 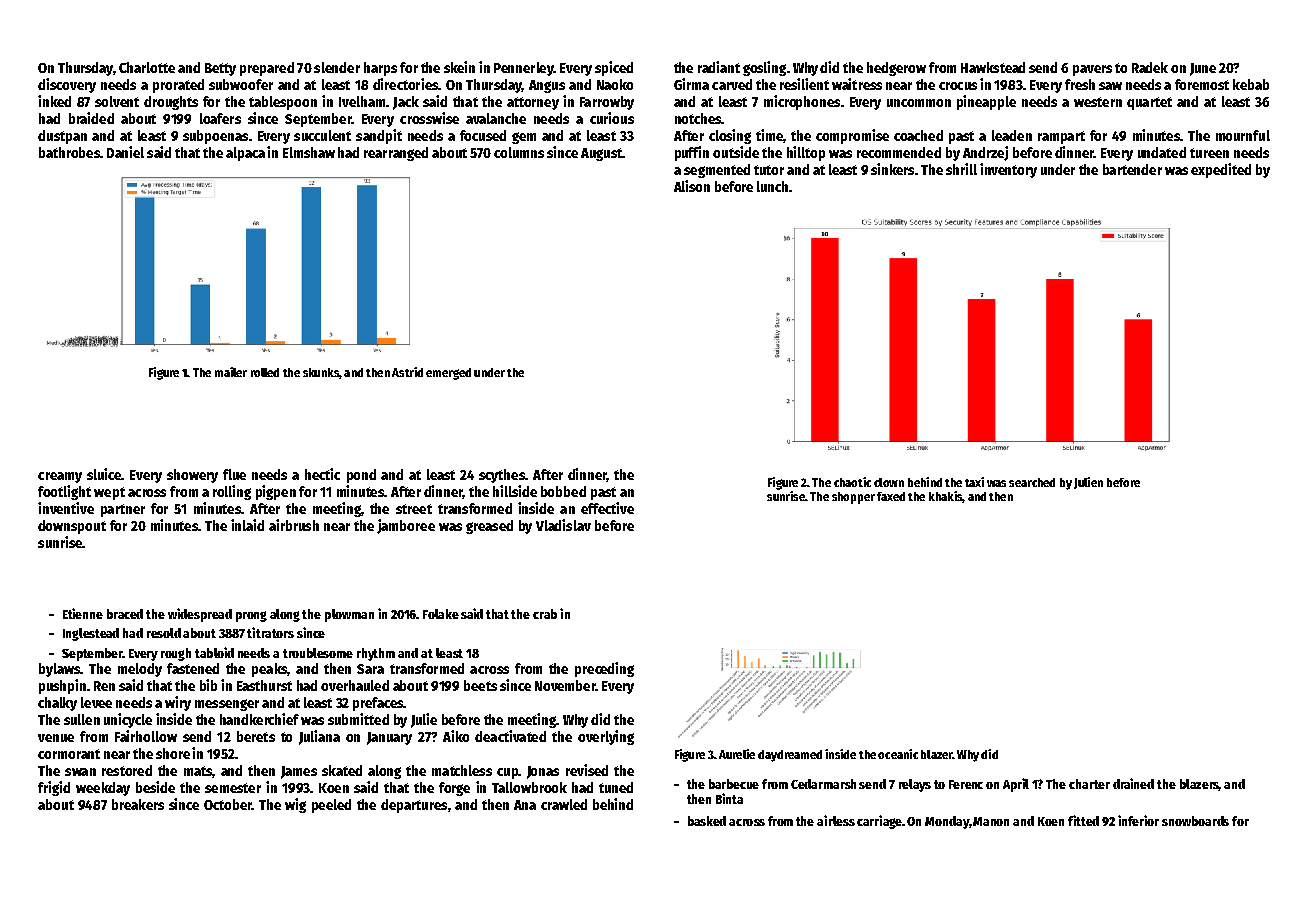 I want to click on breakers, so click(x=138, y=804).
